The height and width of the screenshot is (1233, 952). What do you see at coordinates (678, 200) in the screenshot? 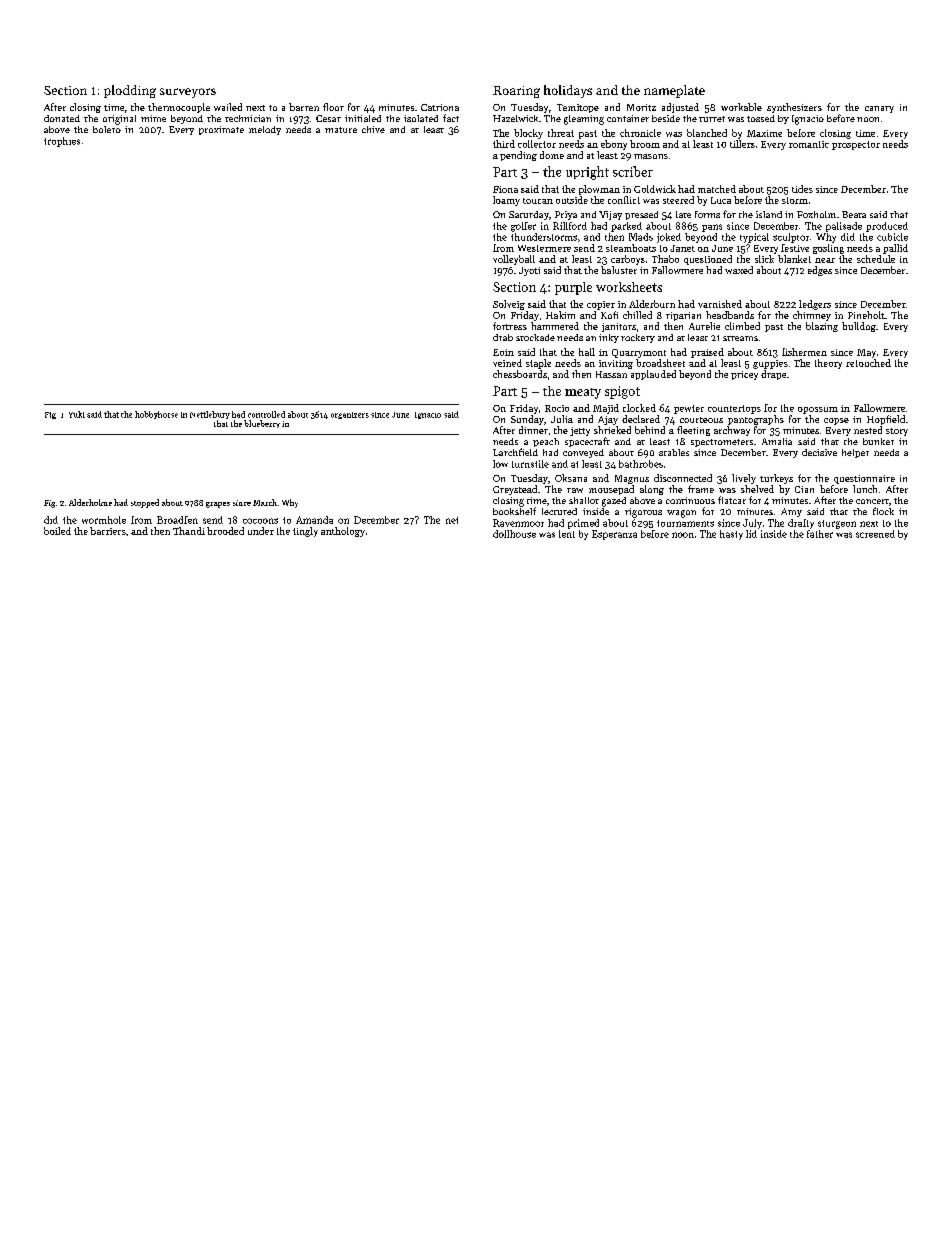
I see `steered` at bounding box center [678, 200].
